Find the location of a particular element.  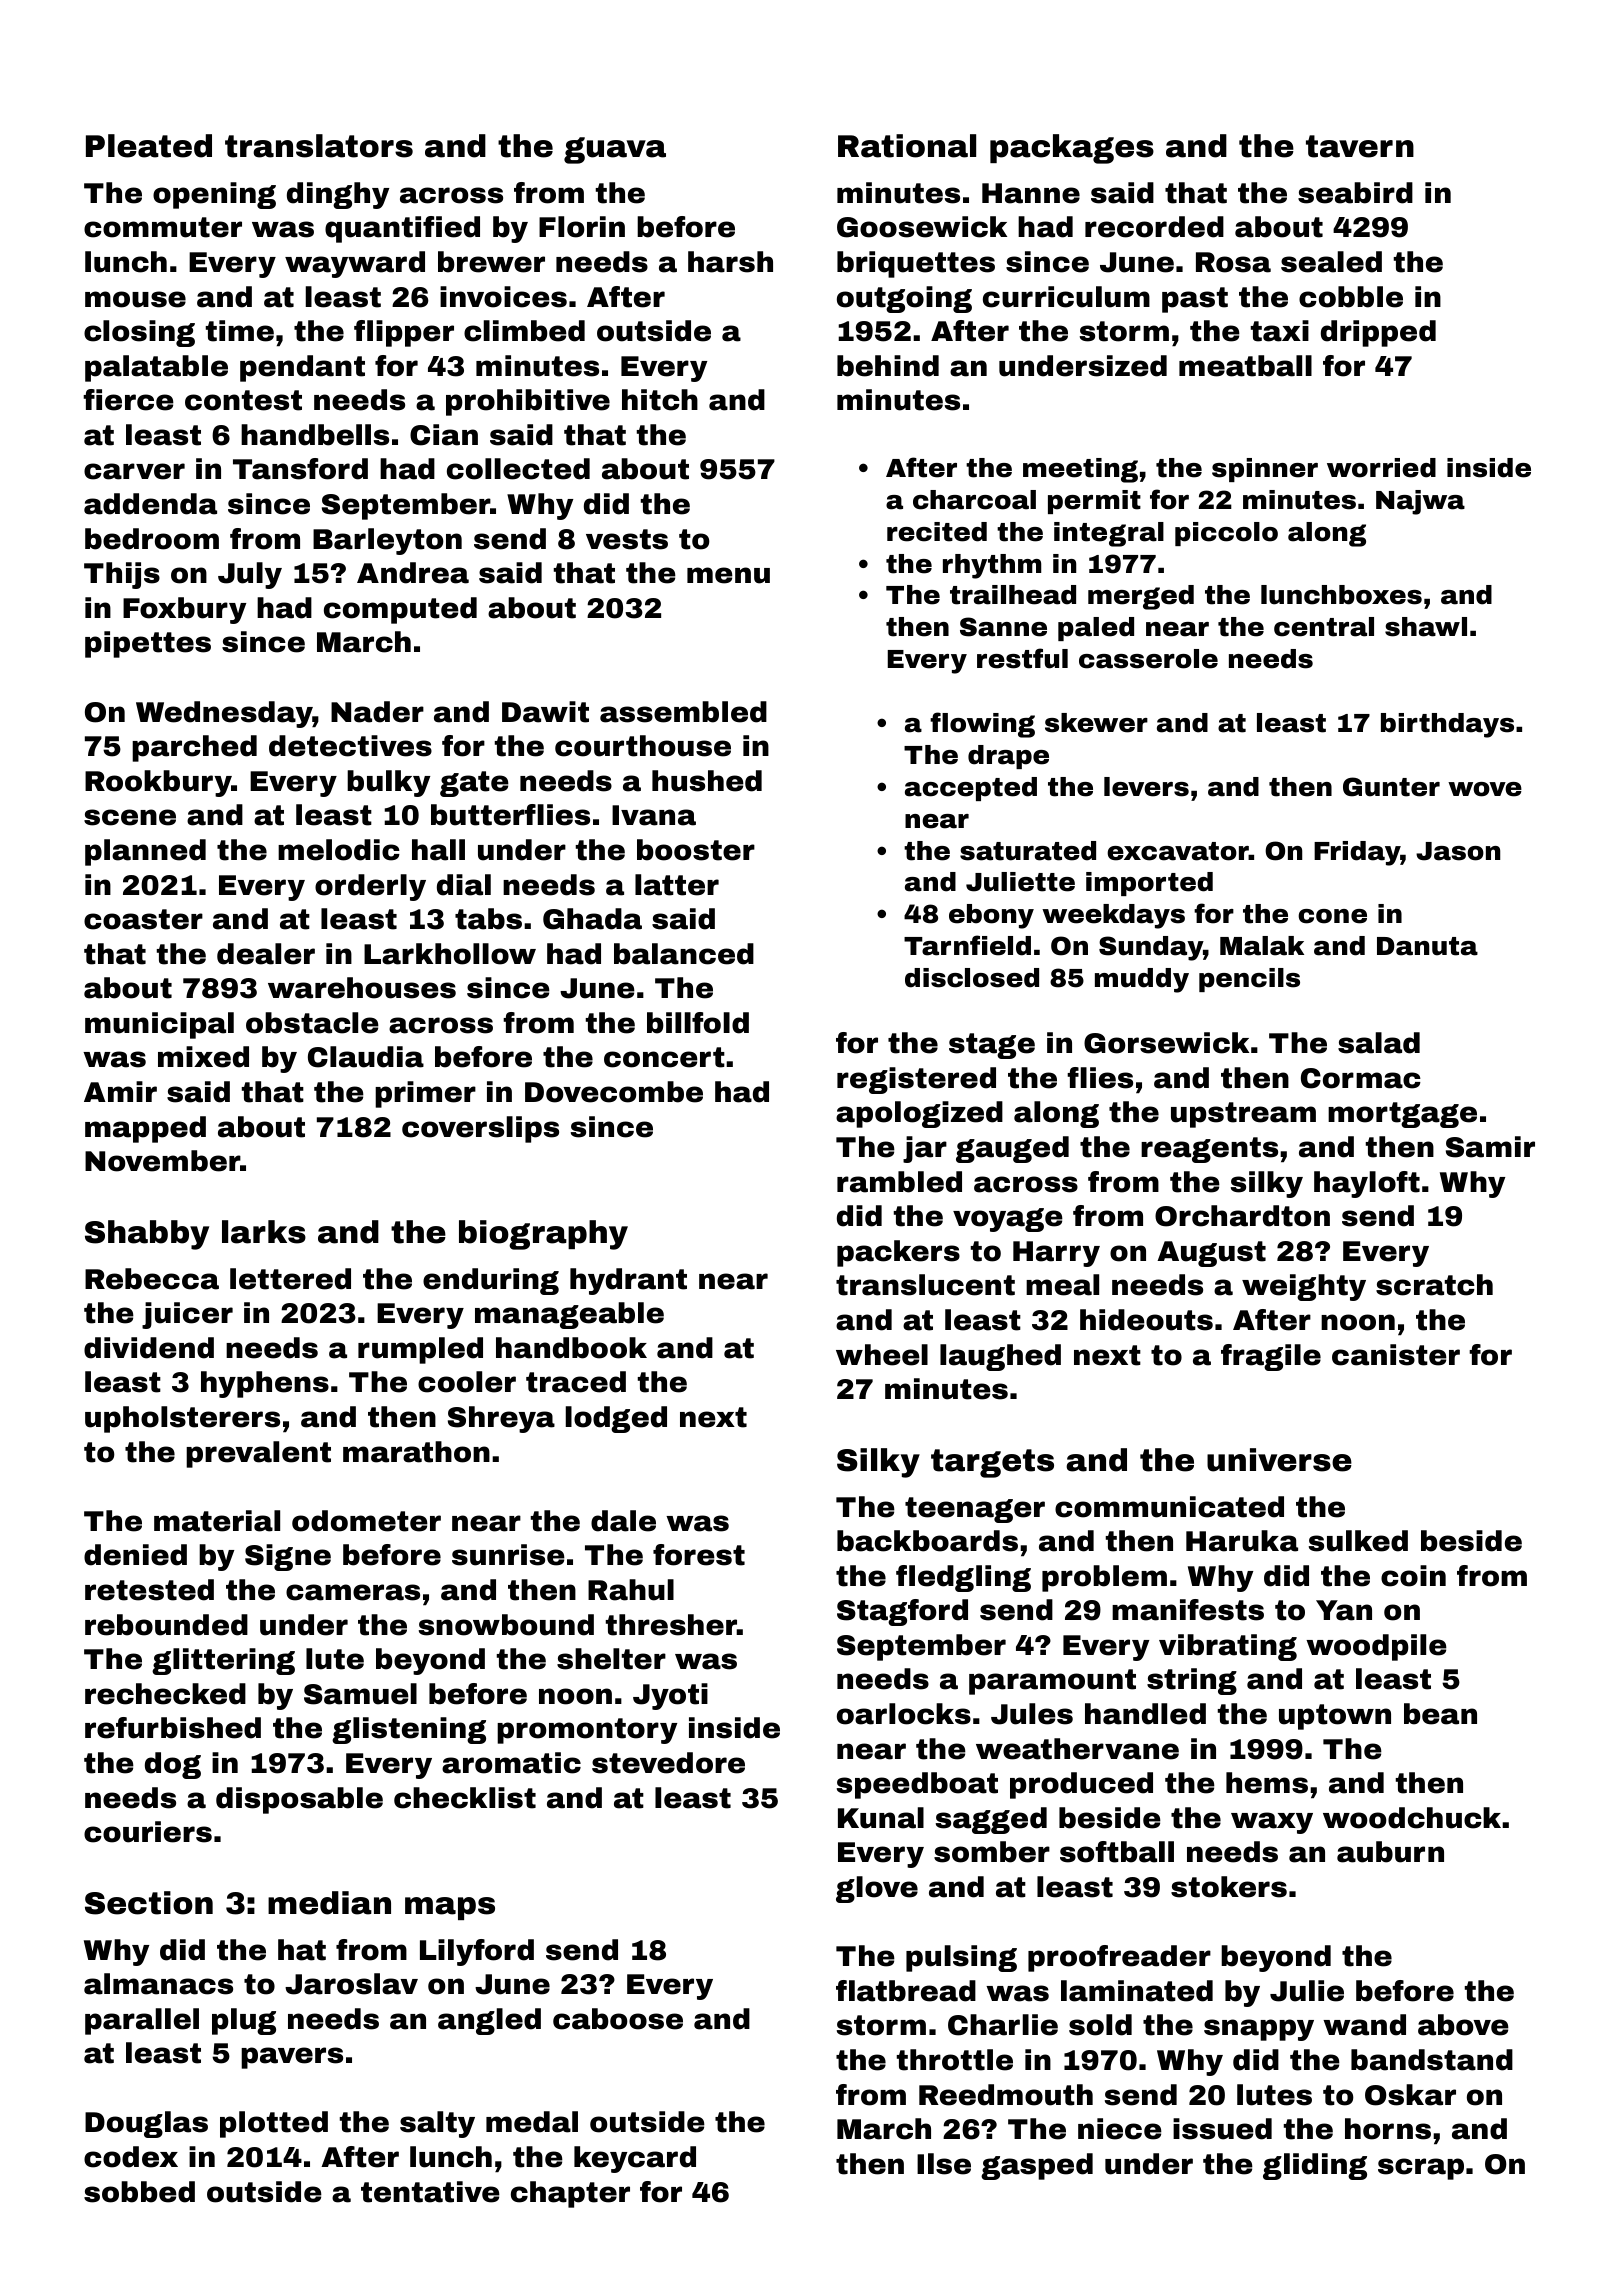

piccolo is located at coordinates (1226, 534).
